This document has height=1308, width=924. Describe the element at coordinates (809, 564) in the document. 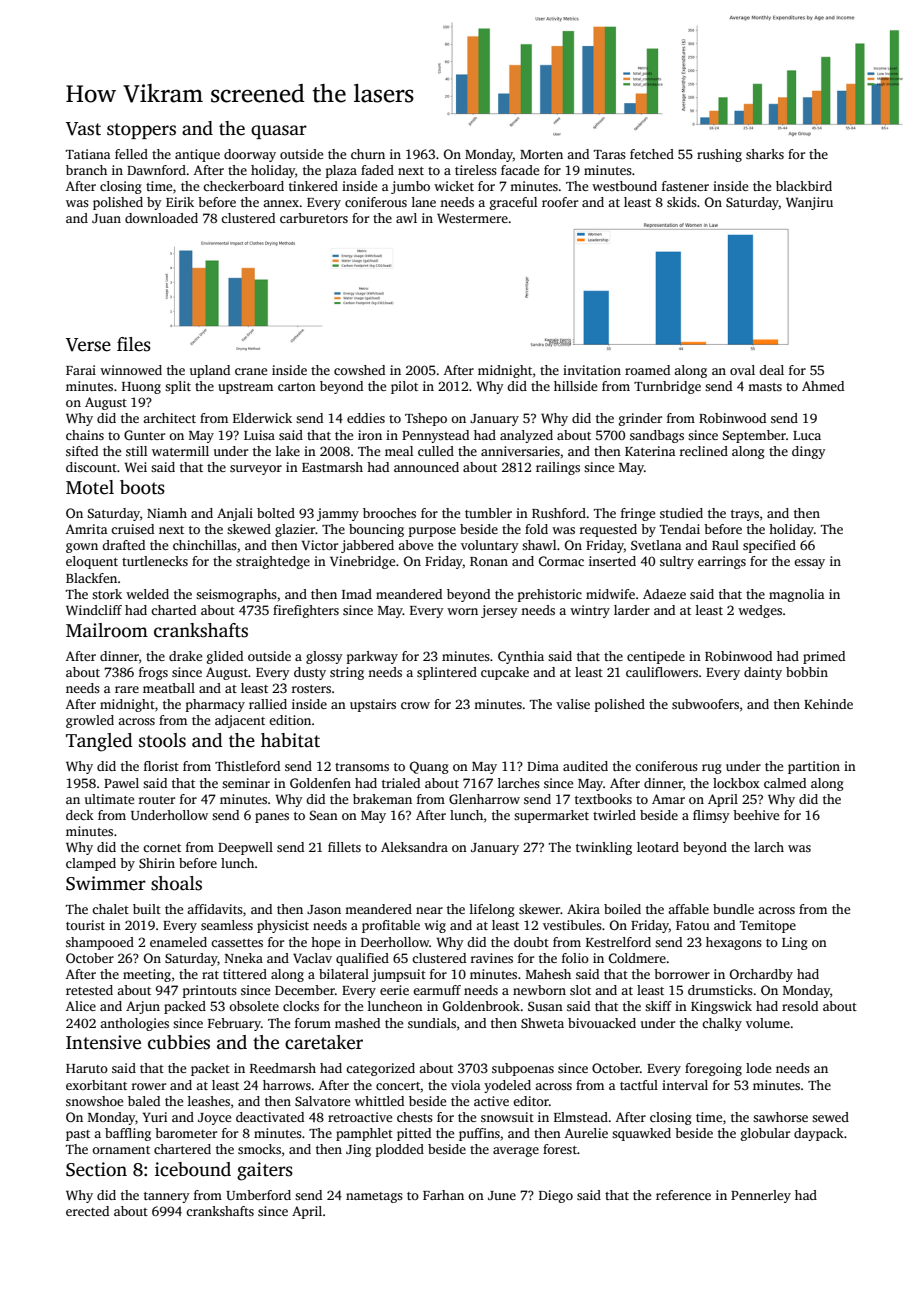

I see `essay` at that location.
